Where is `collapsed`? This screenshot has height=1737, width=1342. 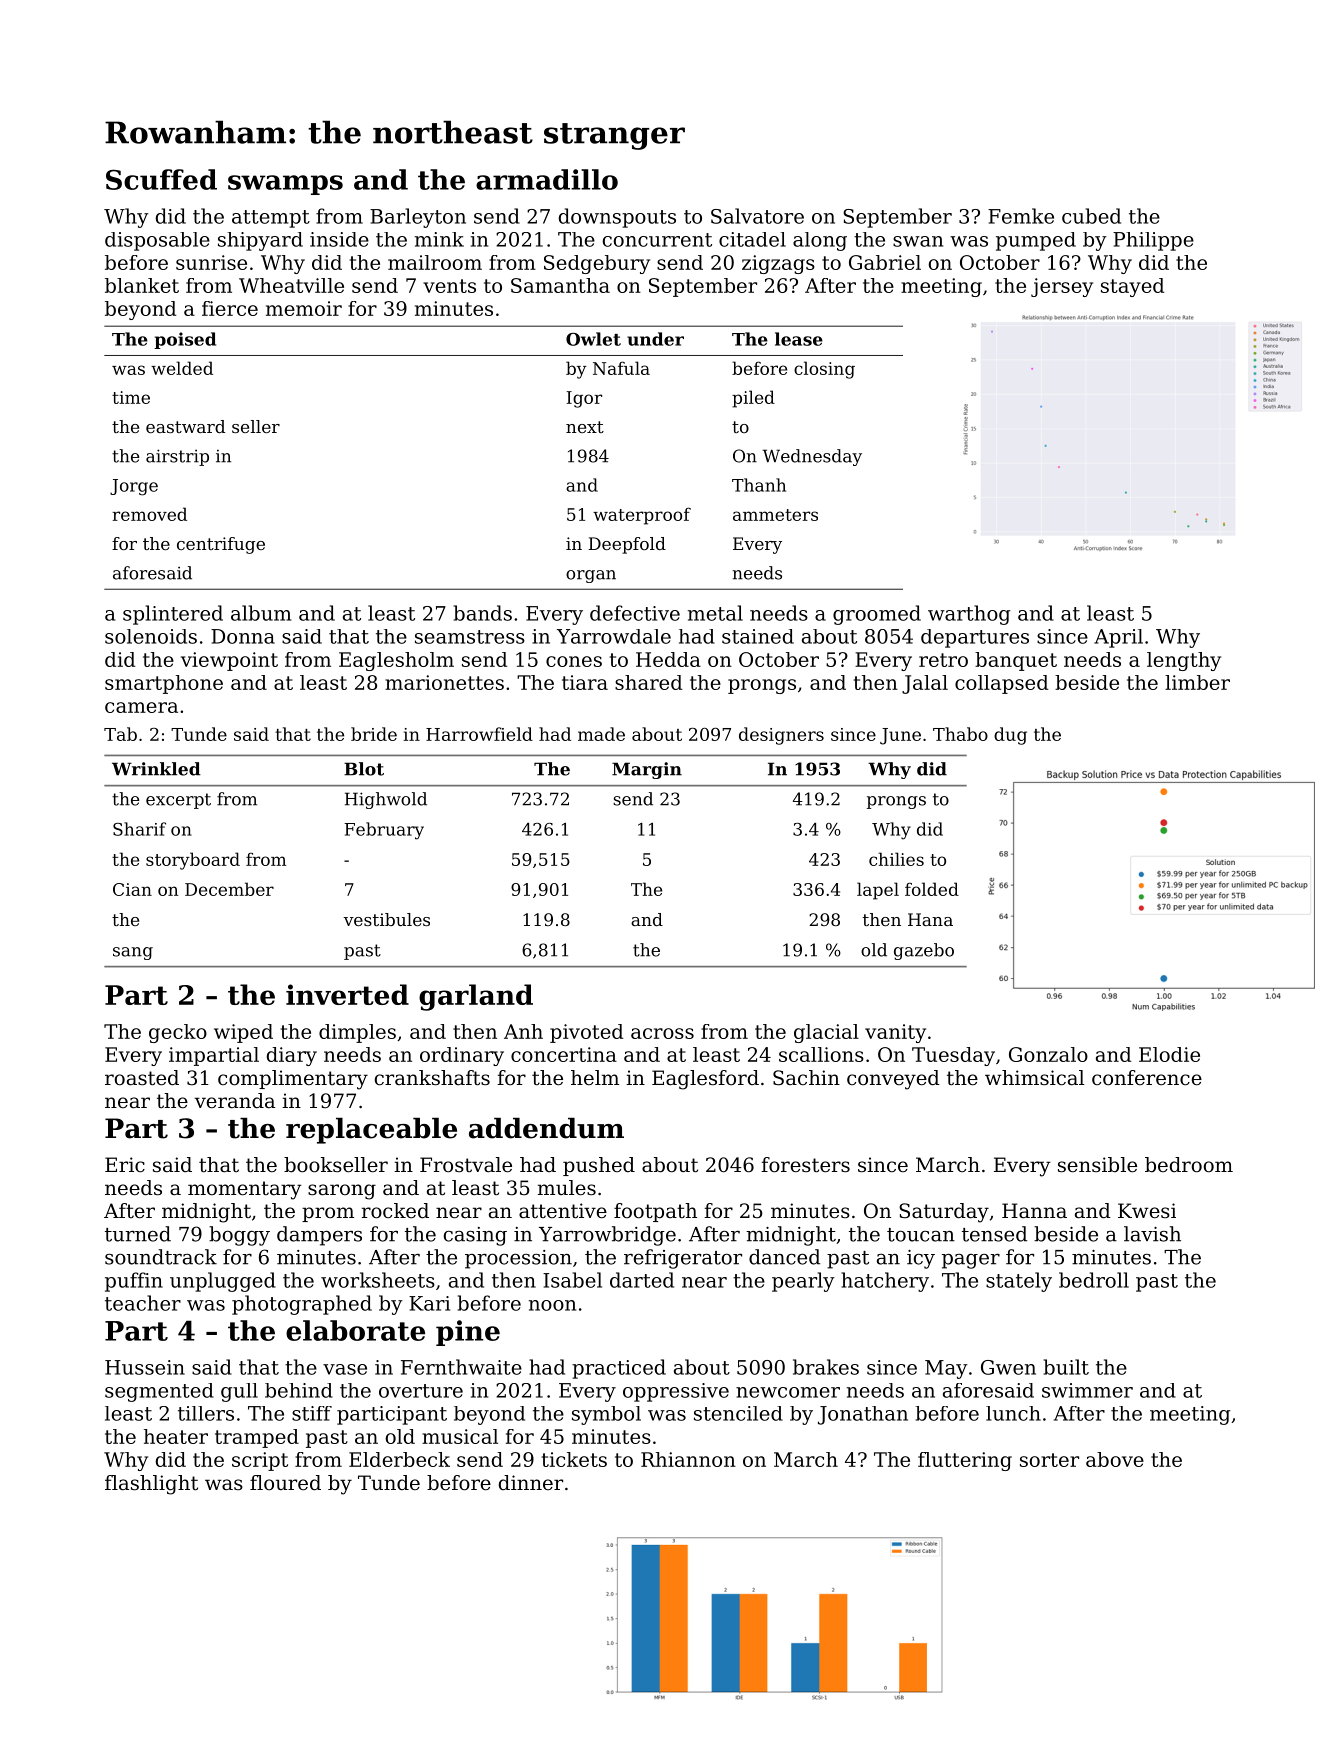 collapsed is located at coordinates (1001, 684).
